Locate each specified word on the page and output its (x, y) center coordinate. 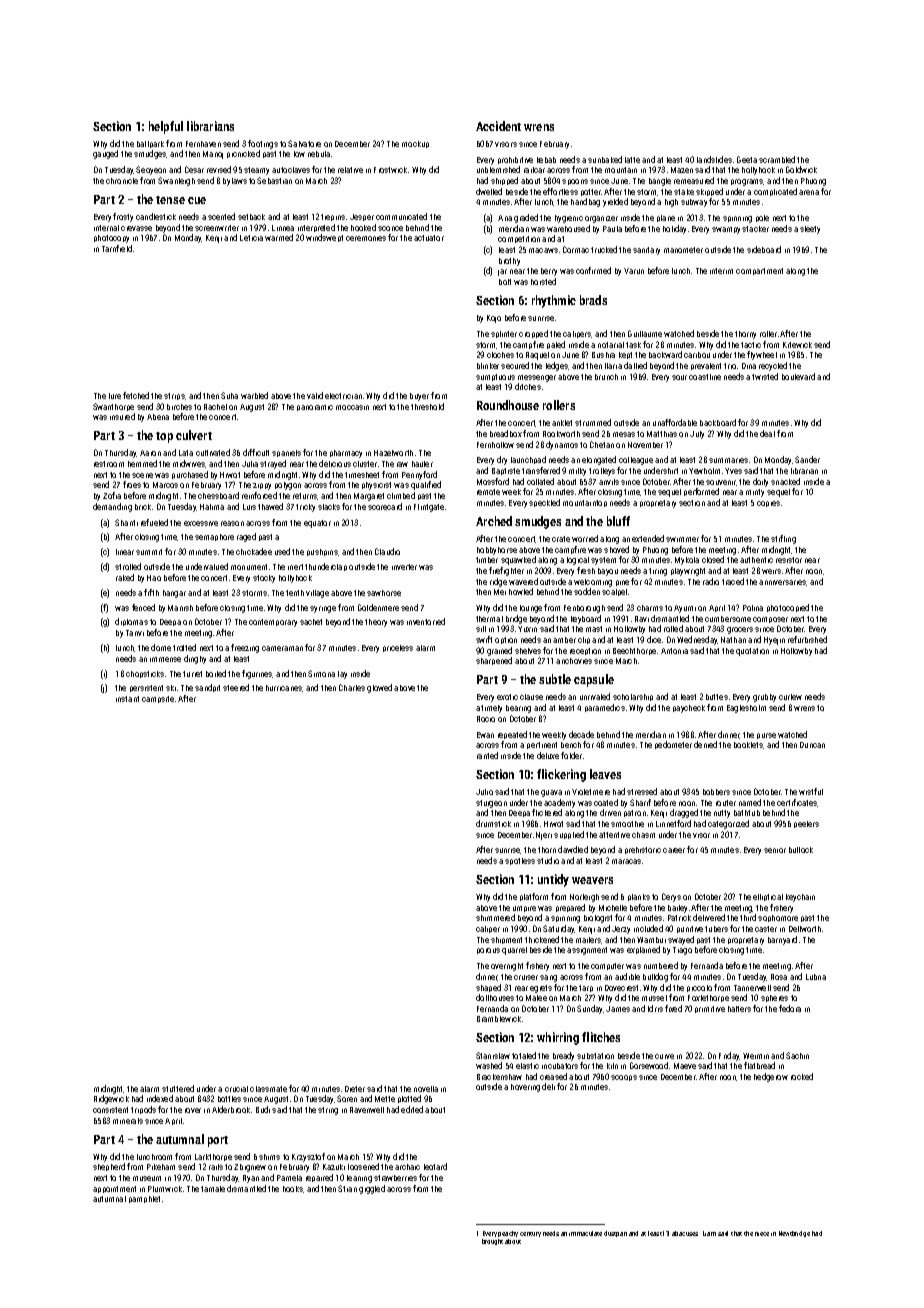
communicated (401, 216)
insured (122, 416)
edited (412, 1109)
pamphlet (144, 1199)
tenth (295, 593)
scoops (624, 1078)
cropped (533, 334)
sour (679, 377)
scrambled (777, 159)
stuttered (178, 1088)
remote (488, 492)
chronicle (122, 181)
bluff (618, 521)
